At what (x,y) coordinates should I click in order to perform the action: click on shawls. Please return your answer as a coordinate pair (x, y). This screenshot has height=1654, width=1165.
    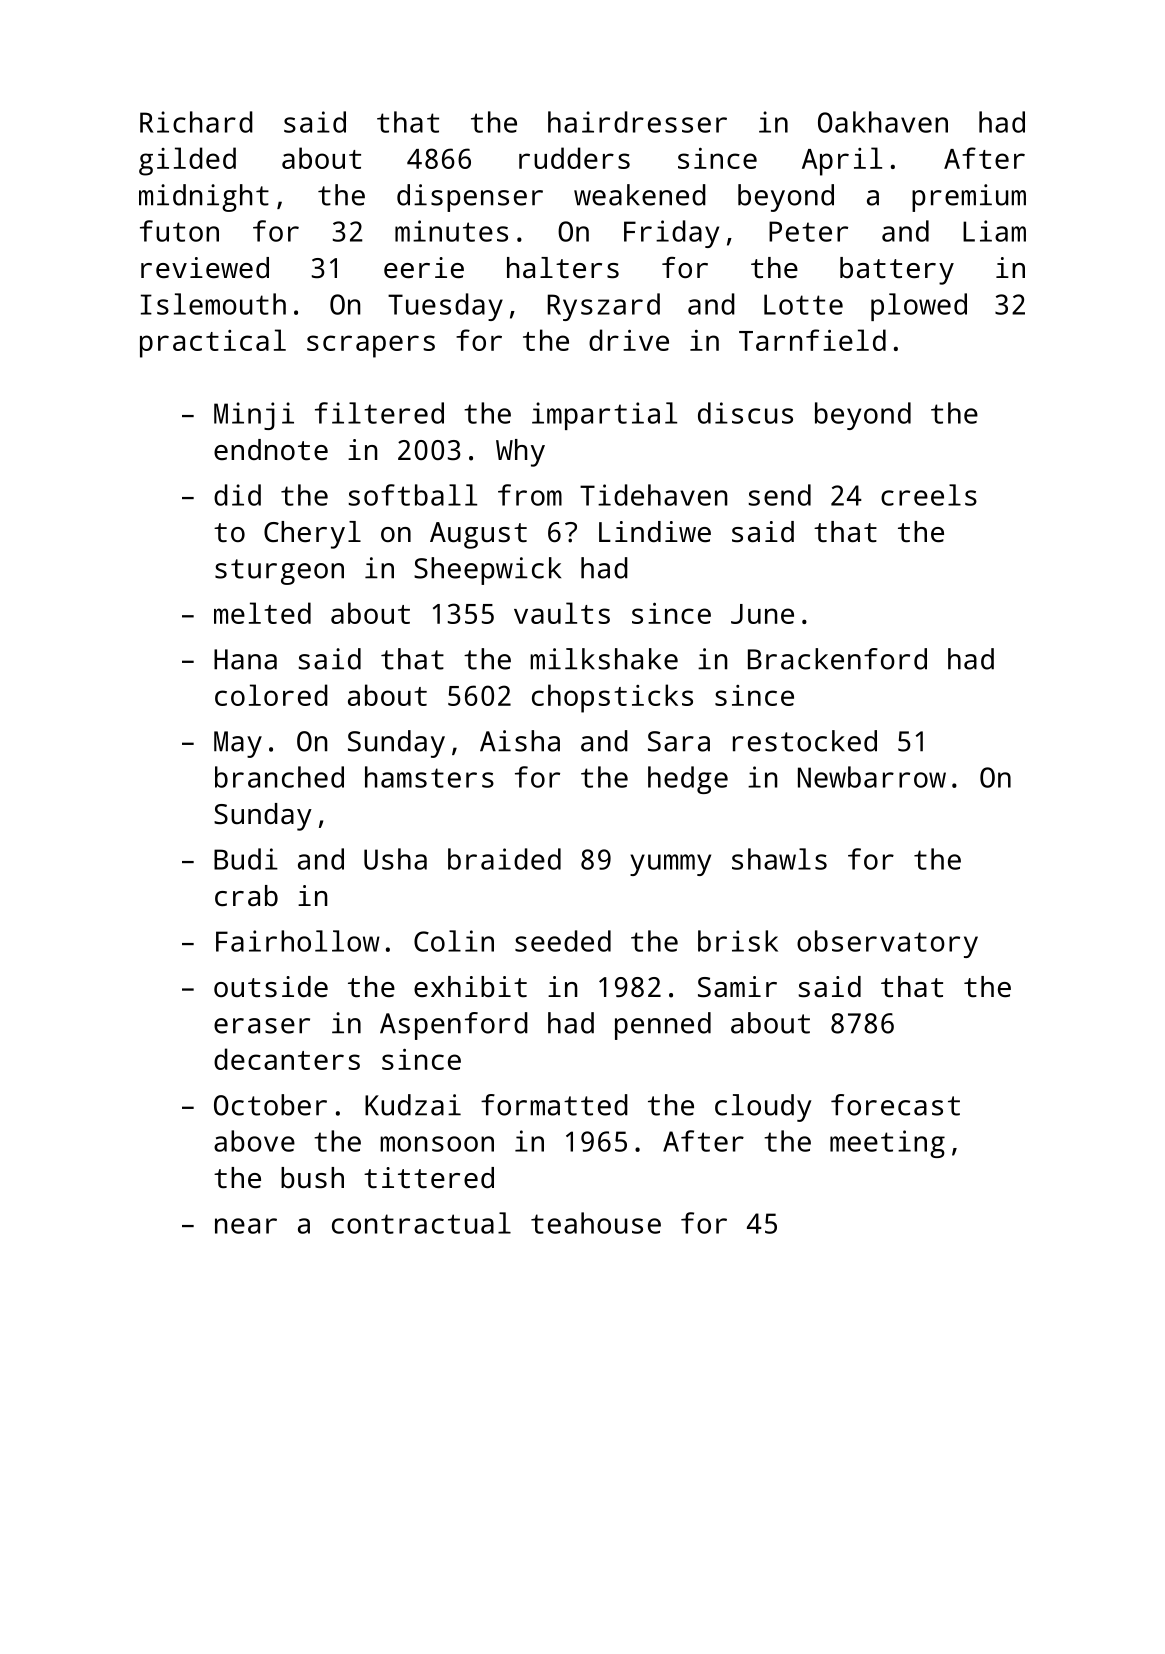
    Looking at the image, I should click on (779, 859).
